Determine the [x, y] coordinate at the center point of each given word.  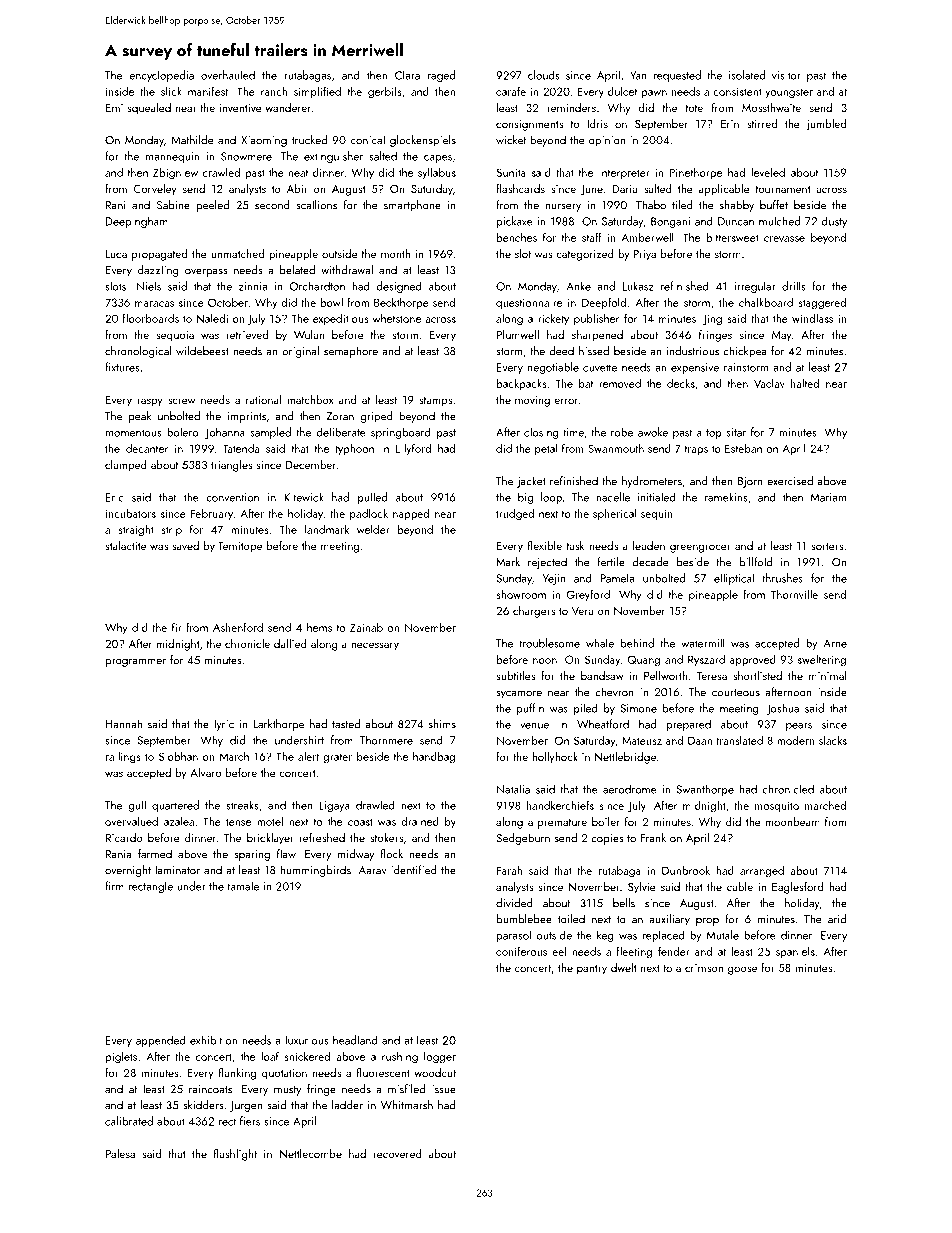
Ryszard [706, 660]
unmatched [237, 253]
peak [140, 417]
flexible [545, 545]
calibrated [129, 1121]
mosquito [777, 807]
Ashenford [238, 627]
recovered [398, 1153]
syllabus [437, 173]
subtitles [516, 675]
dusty [834, 222]
